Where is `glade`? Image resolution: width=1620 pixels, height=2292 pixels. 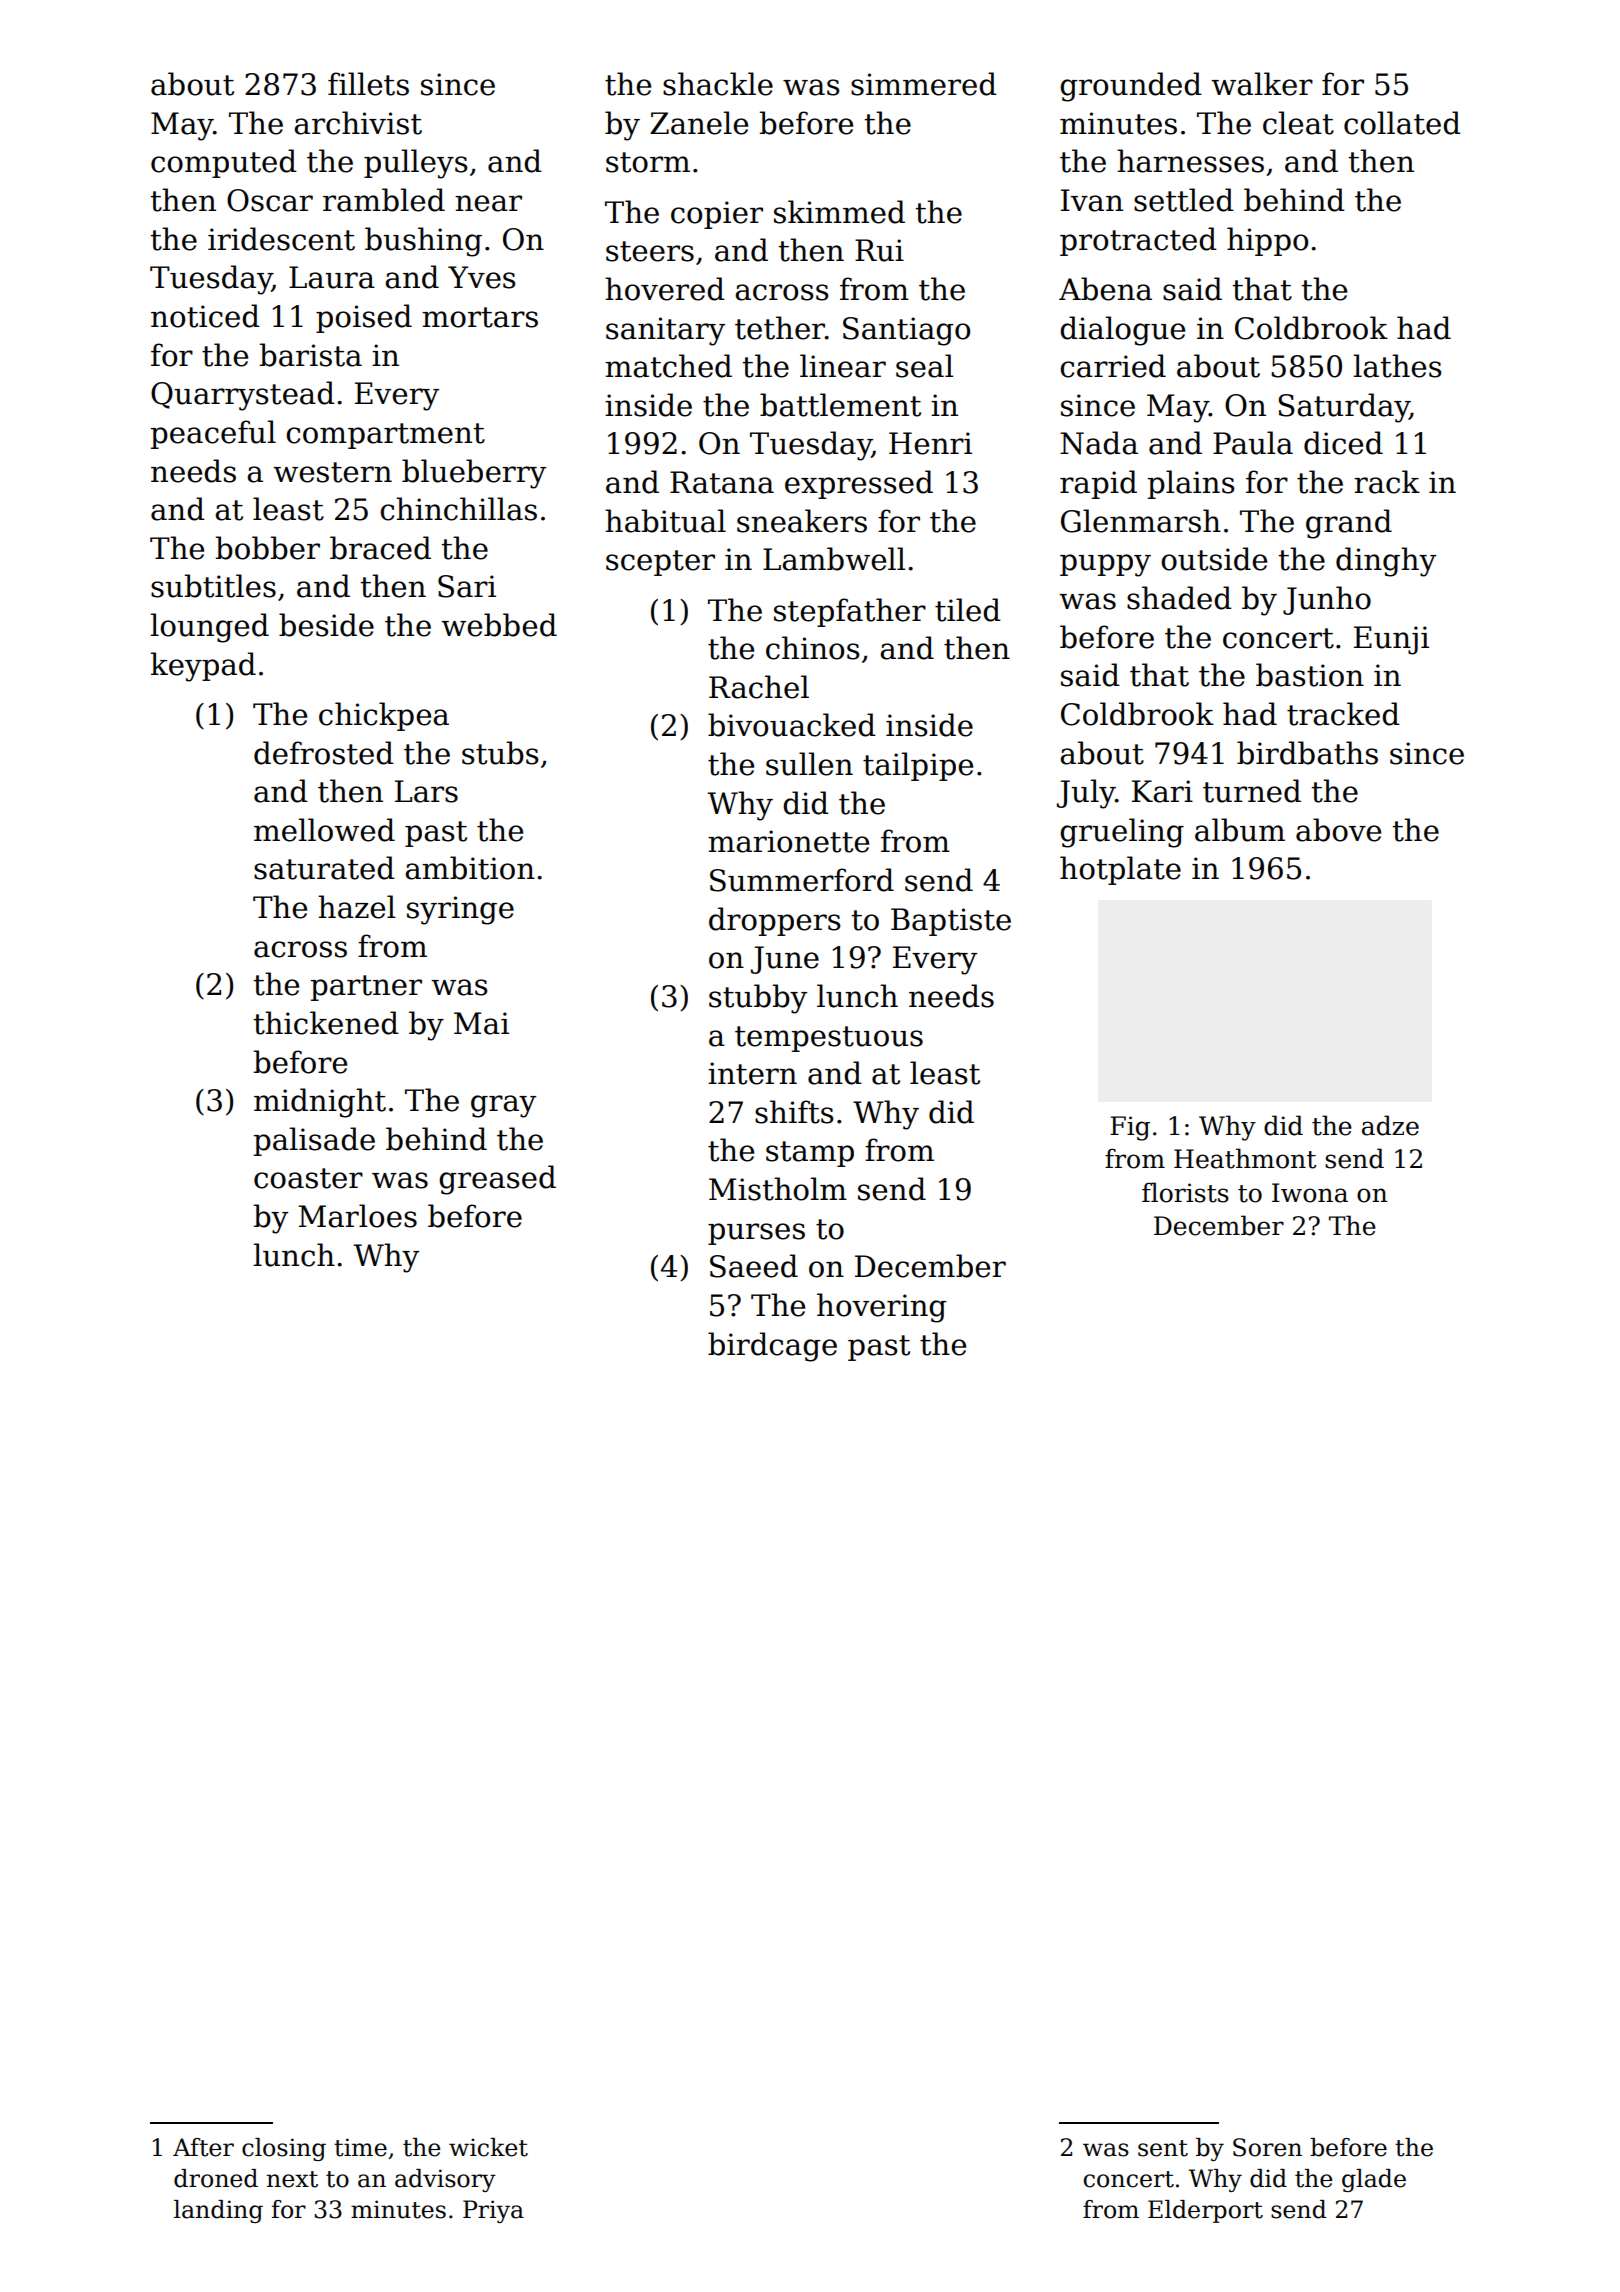 glade is located at coordinates (1374, 2180).
